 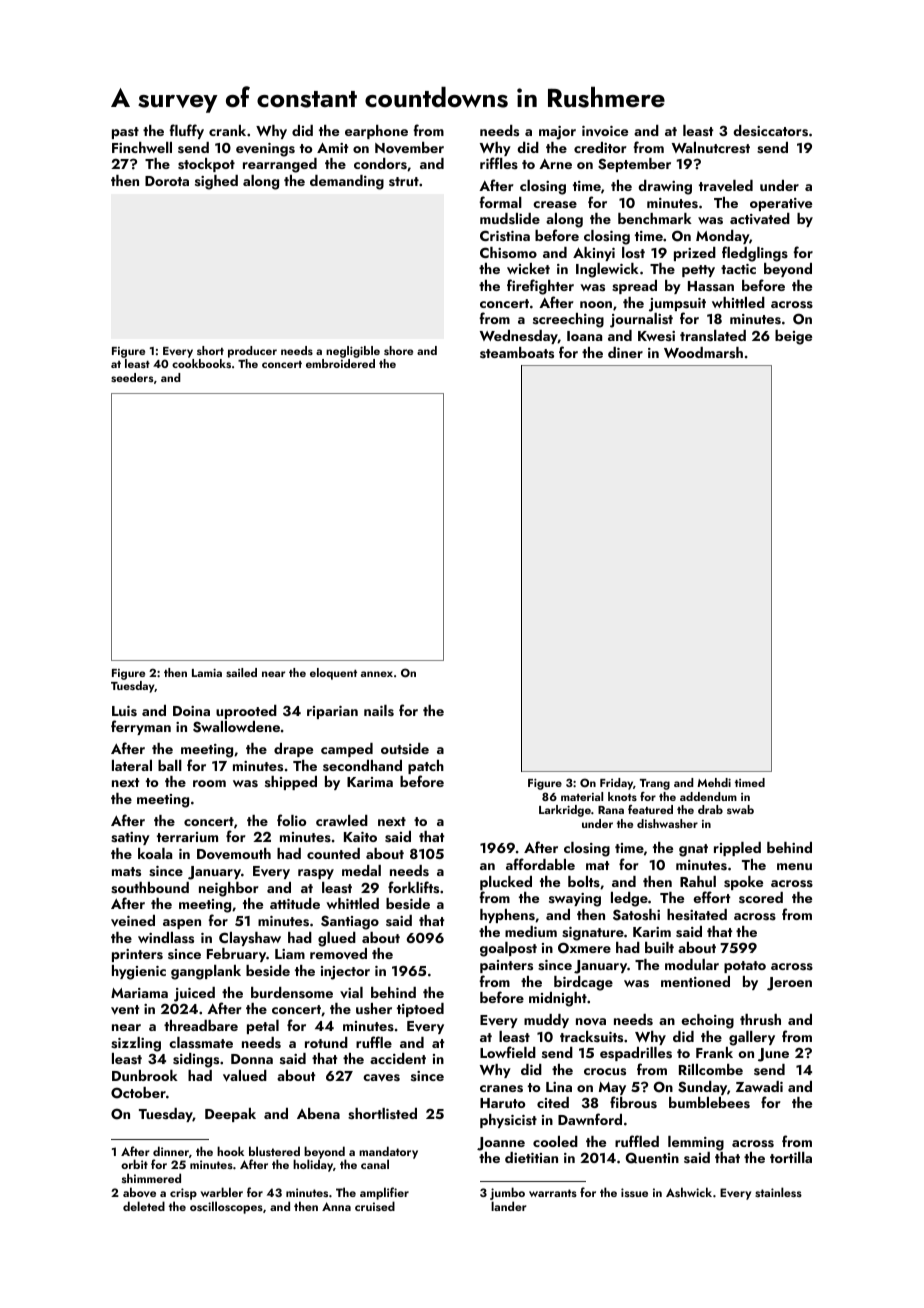 What do you see at coordinates (171, 1151) in the screenshot?
I see `dinner` at bounding box center [171, 1151].
